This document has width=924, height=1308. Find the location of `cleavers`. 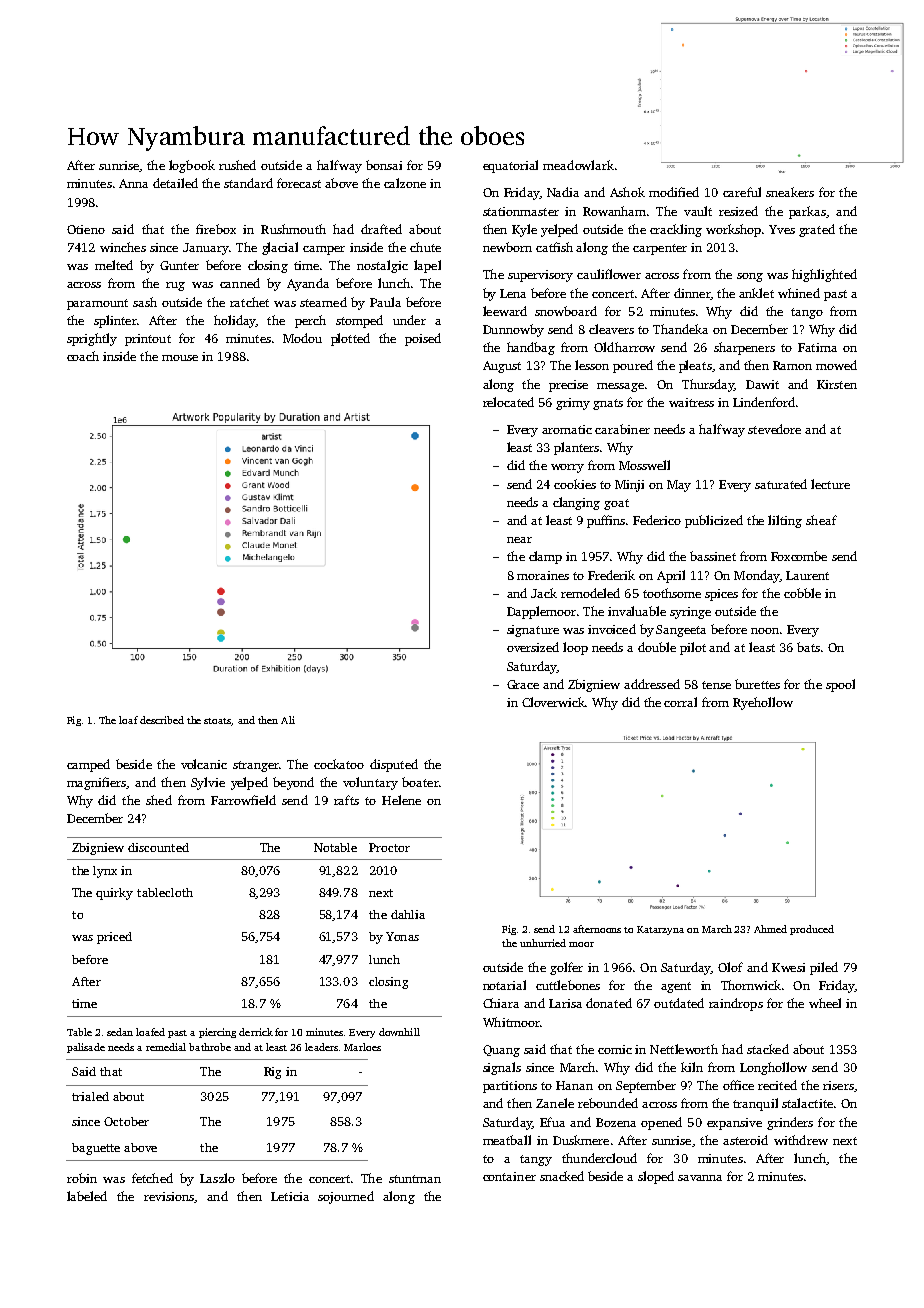

cleavers is located at coordinates (611, 329).
